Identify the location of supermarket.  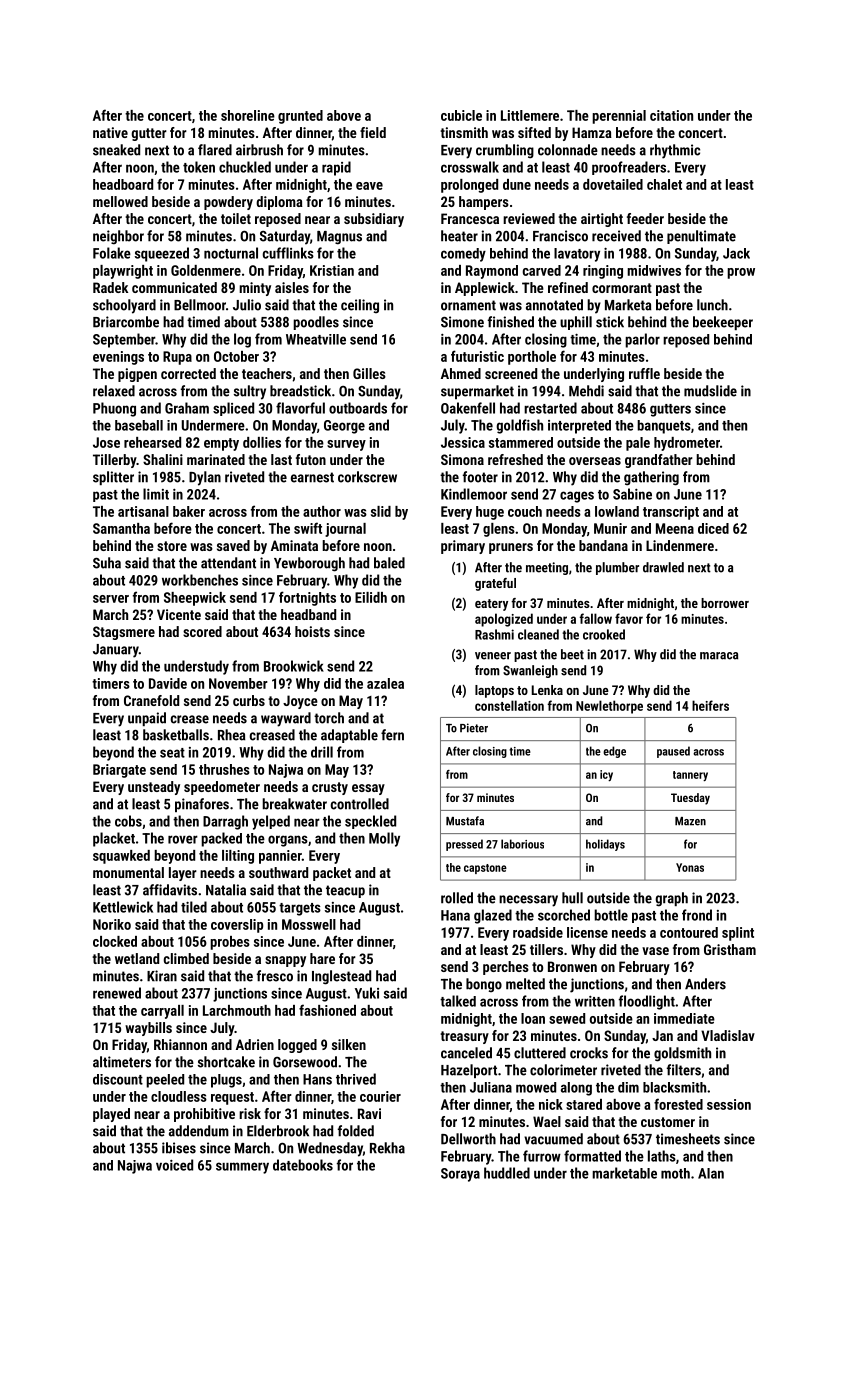
(477, 392).
